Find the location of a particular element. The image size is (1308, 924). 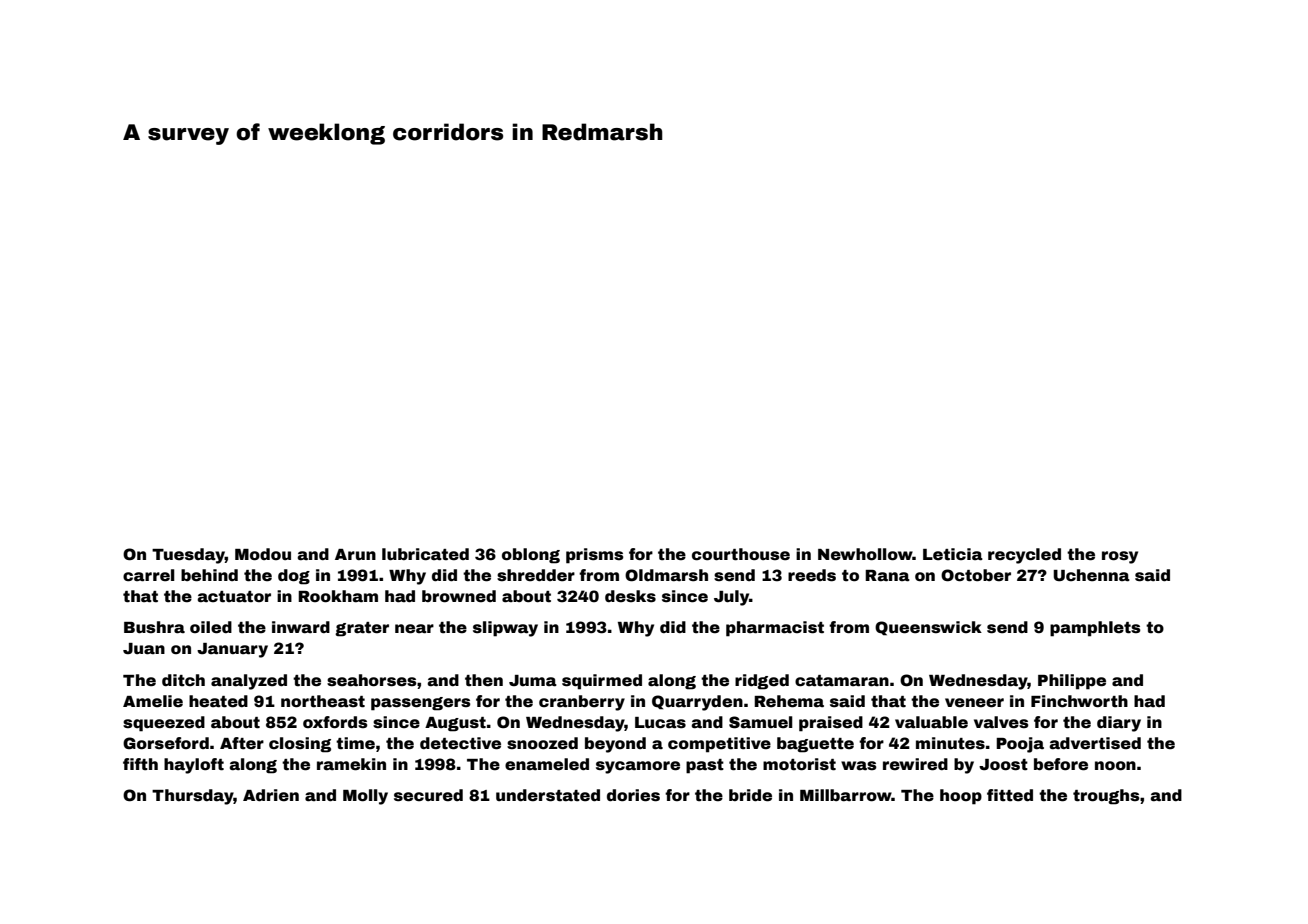

oblong is located at coordinates (531, 556).
